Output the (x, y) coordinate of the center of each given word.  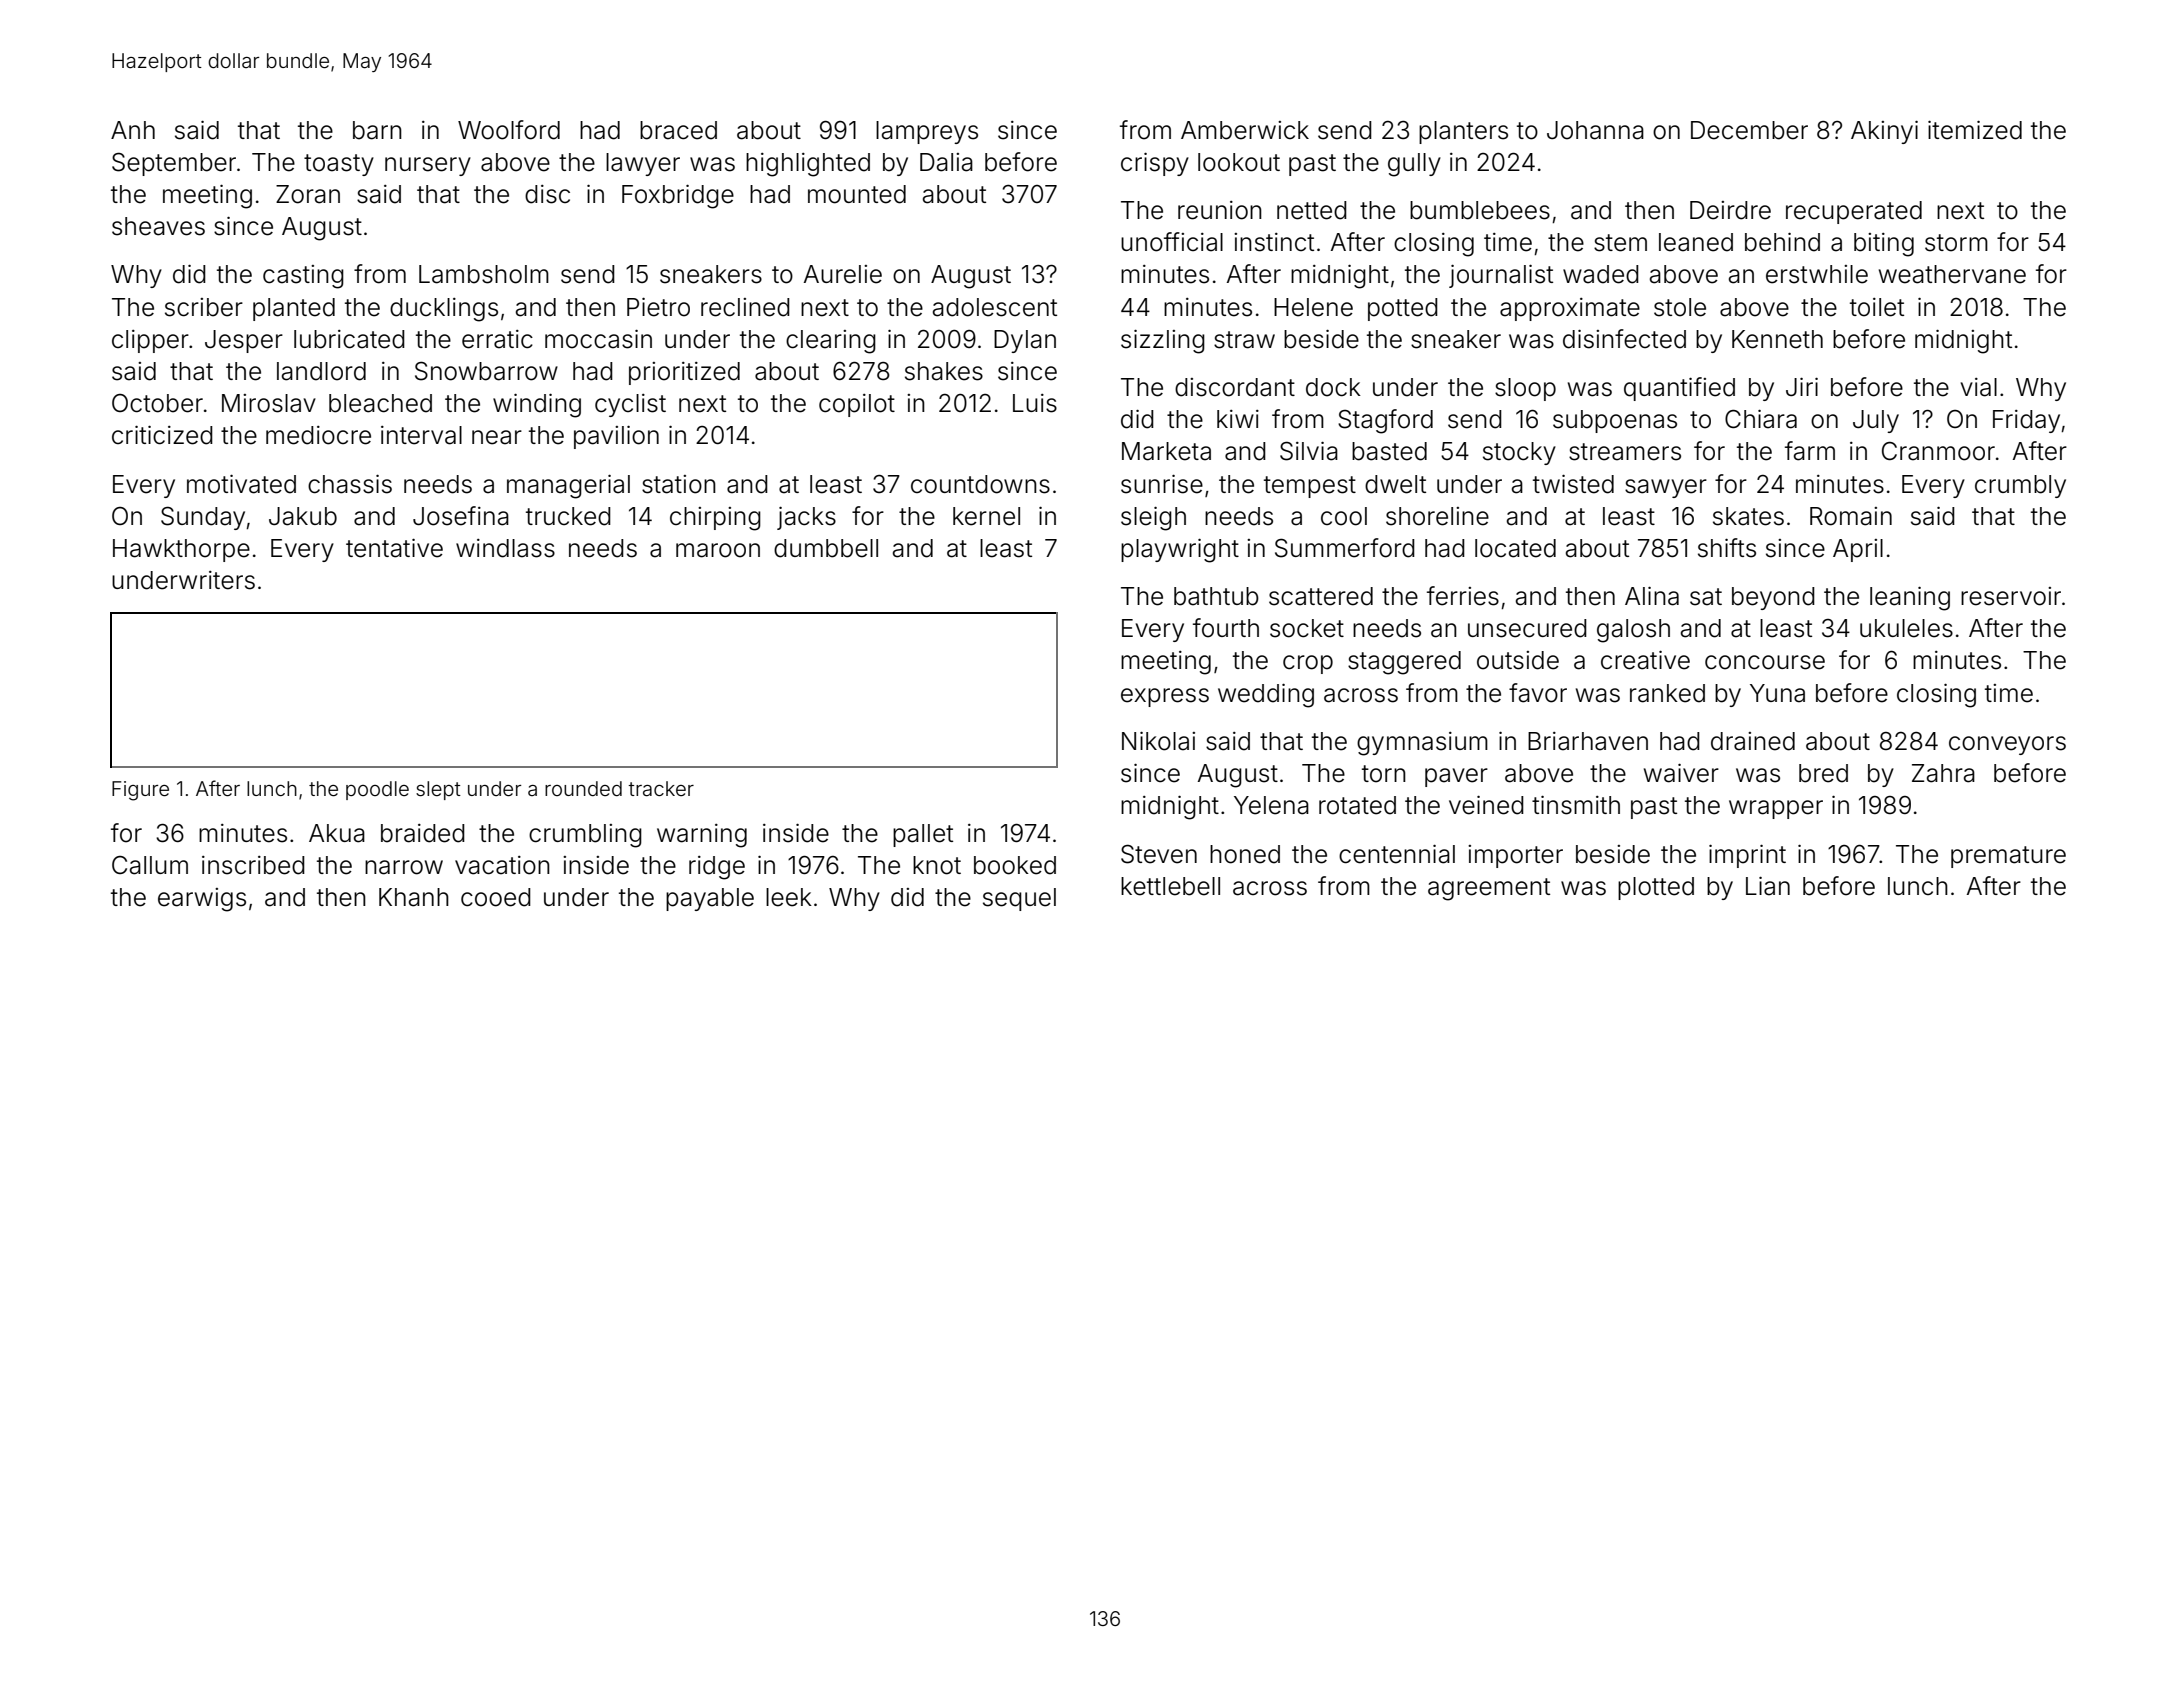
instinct (1274, 242)
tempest (1310, 487)
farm (1810, 451)
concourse (1765, 662)
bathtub (1216, 596)
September (174, 164)
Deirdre (1730, 210)
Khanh (414, 897)
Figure (140, 791)
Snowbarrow (486, 371)
